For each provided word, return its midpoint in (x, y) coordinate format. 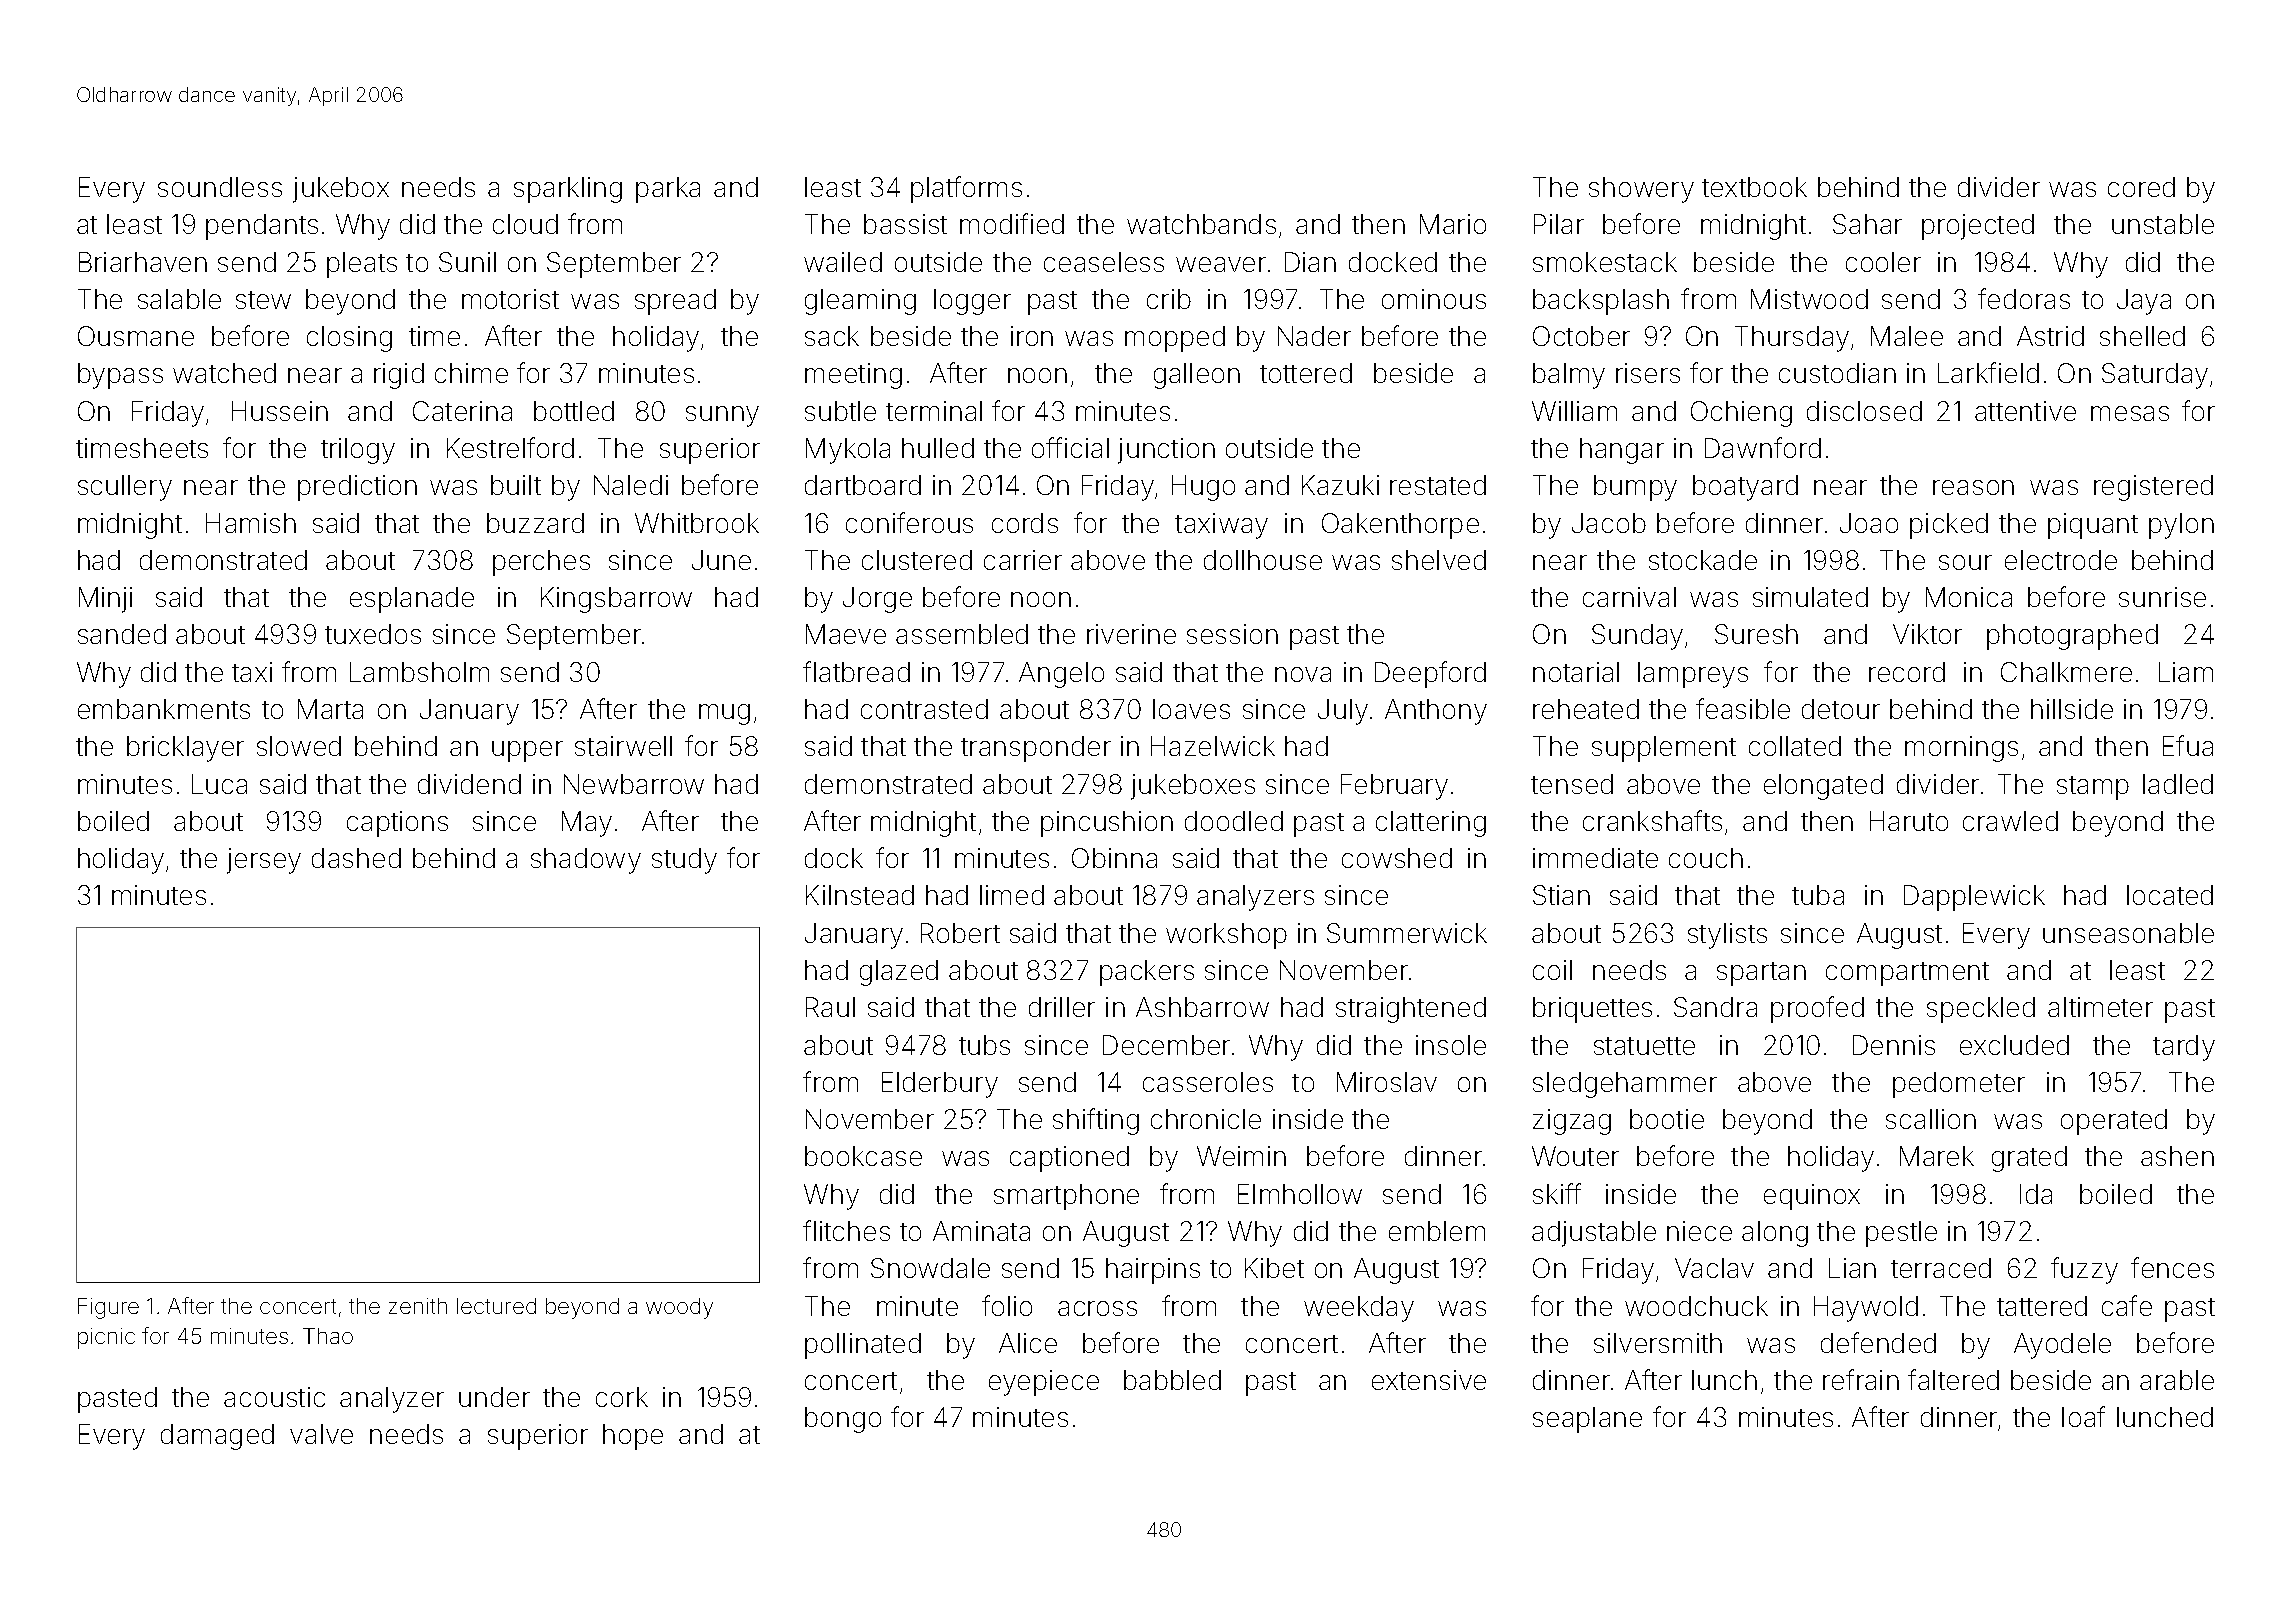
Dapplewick (1974, 898)
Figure (108, 1308)
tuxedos (373, 634)
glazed (899, 973)
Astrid (2050, 336)
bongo (843, 1420)
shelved (1439, 560)
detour (1841, 709)
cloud (525, 224)
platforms (966, 189)
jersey (264, 861)
